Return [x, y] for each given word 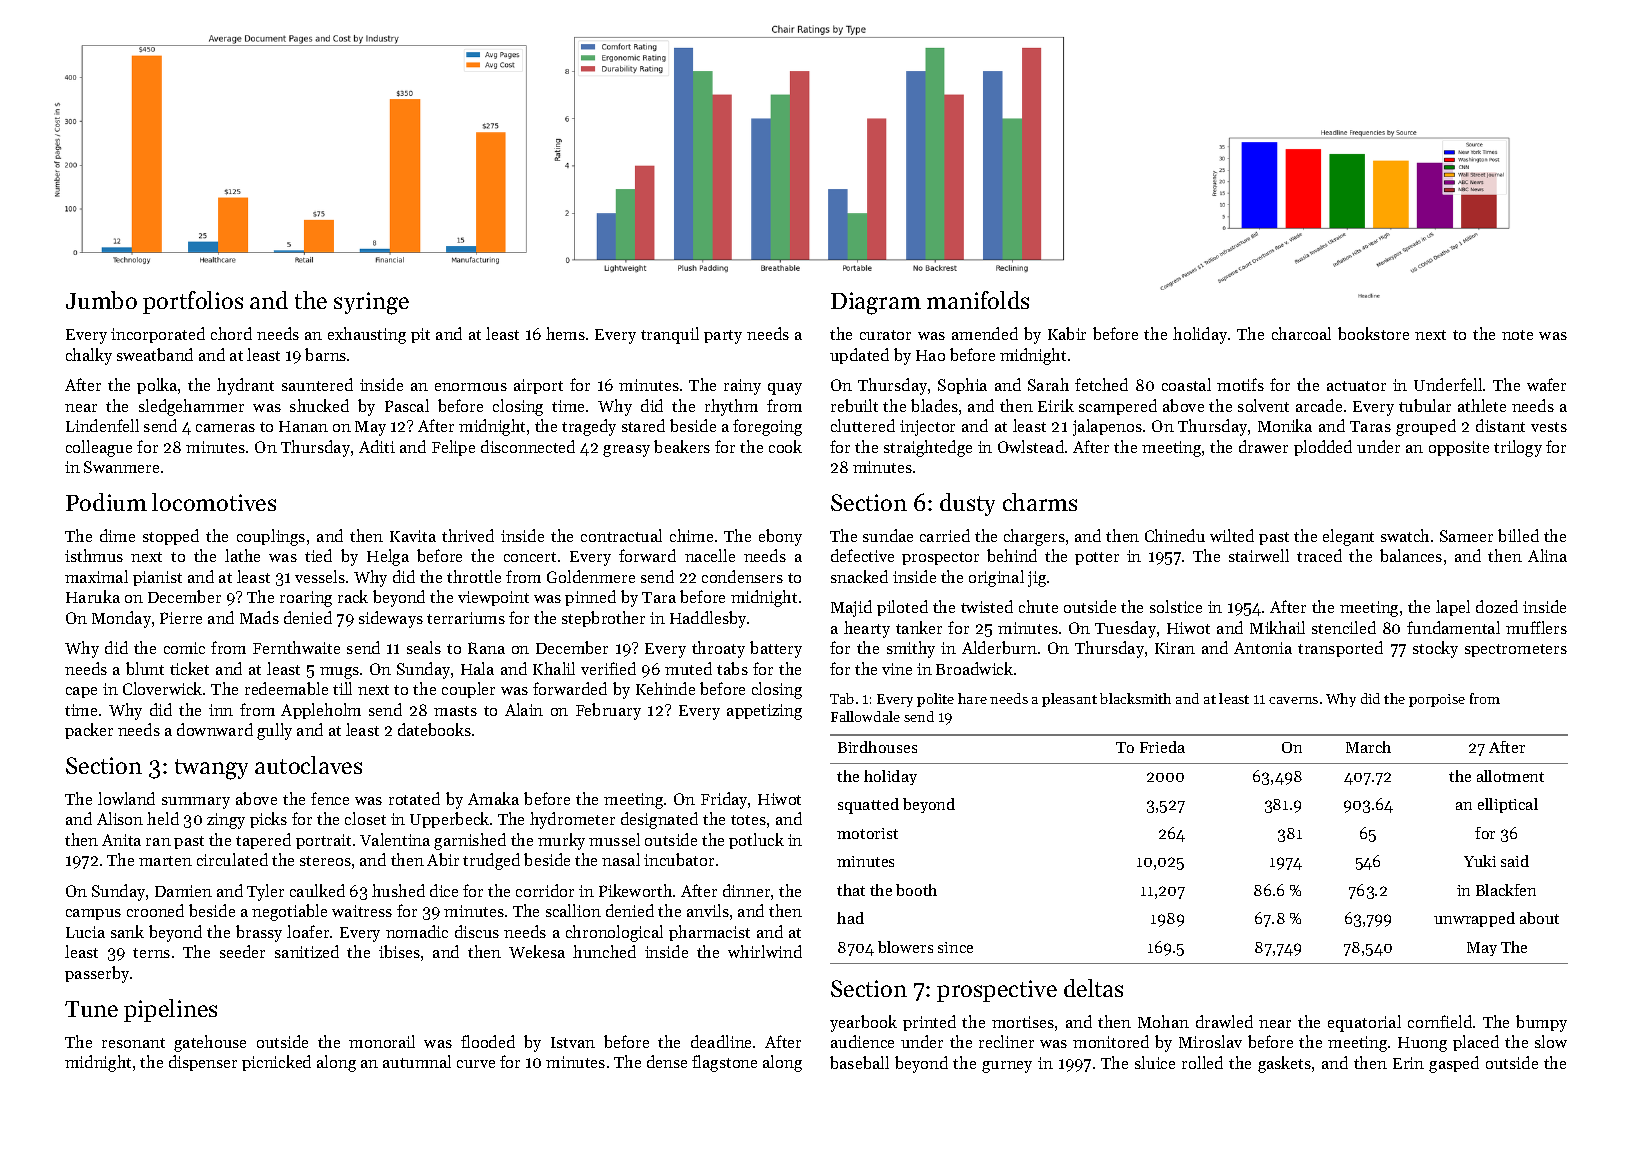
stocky [1435, 649]
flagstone [724, 1063]
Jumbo [101, 300]
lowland [126, 798]
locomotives [214, 502]
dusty [967, 504]
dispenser [203, 1063]
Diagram [876, 303]
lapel [1453, 608]
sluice [1155, 1062]
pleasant [1069, 700]
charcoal [1301, 333]
